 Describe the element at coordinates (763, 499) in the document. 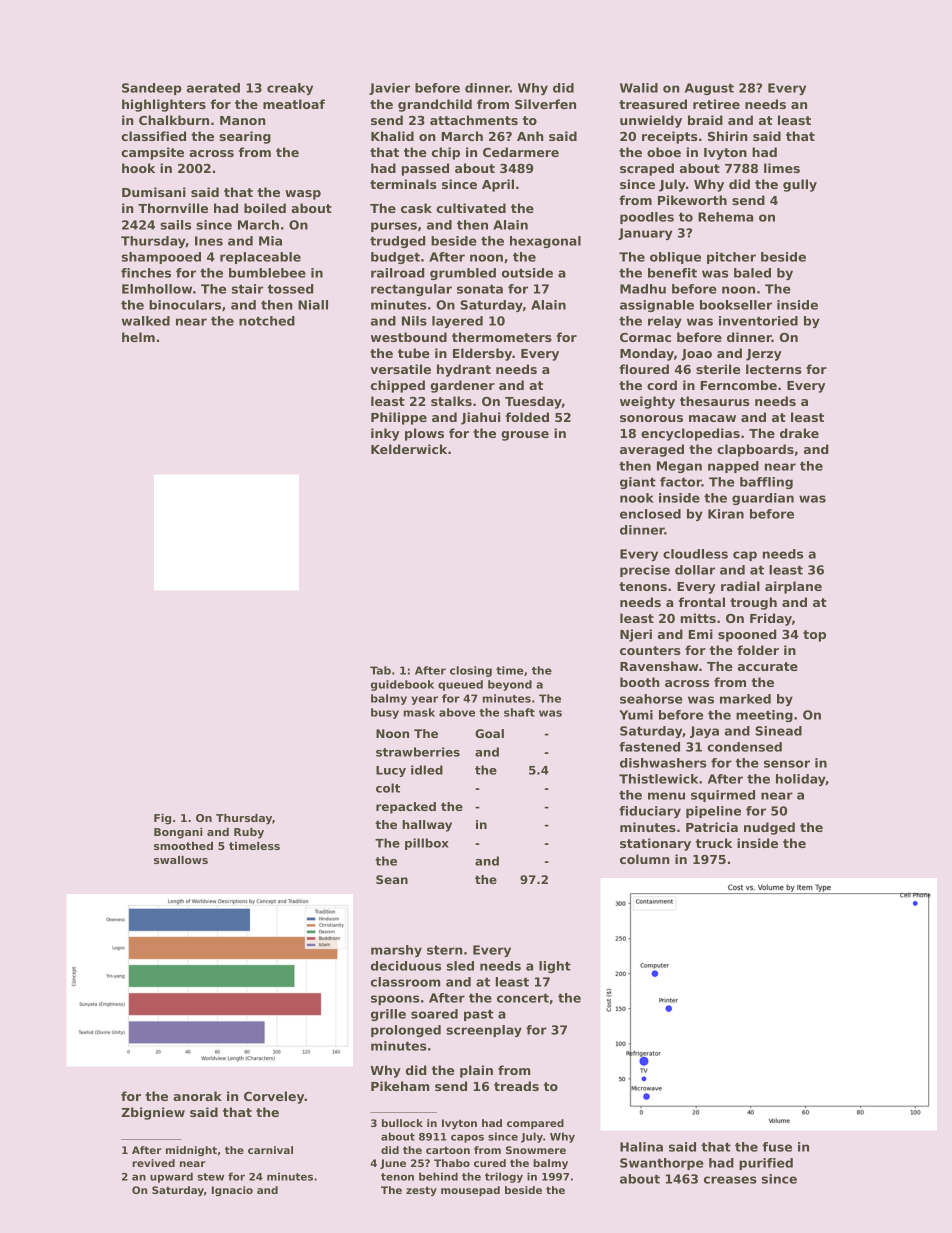

I see `guardian` at that location.
